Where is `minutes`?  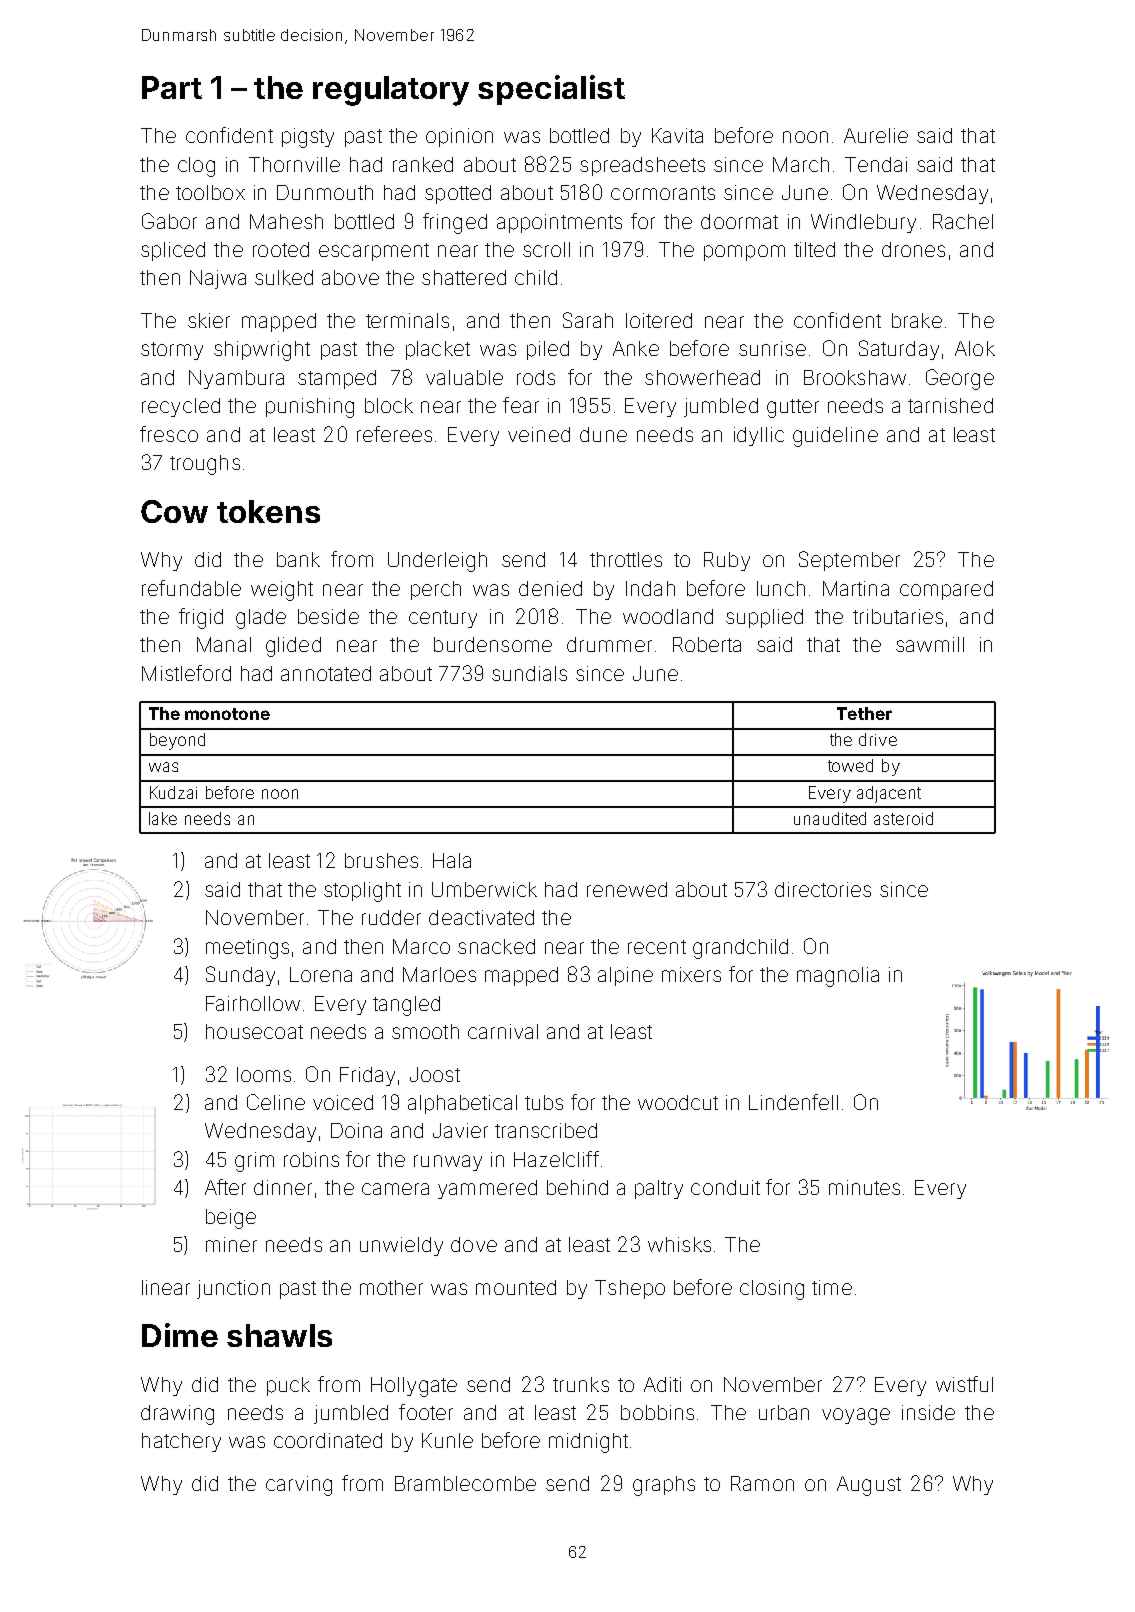 minutes is located at coordinates (864, 1187).
